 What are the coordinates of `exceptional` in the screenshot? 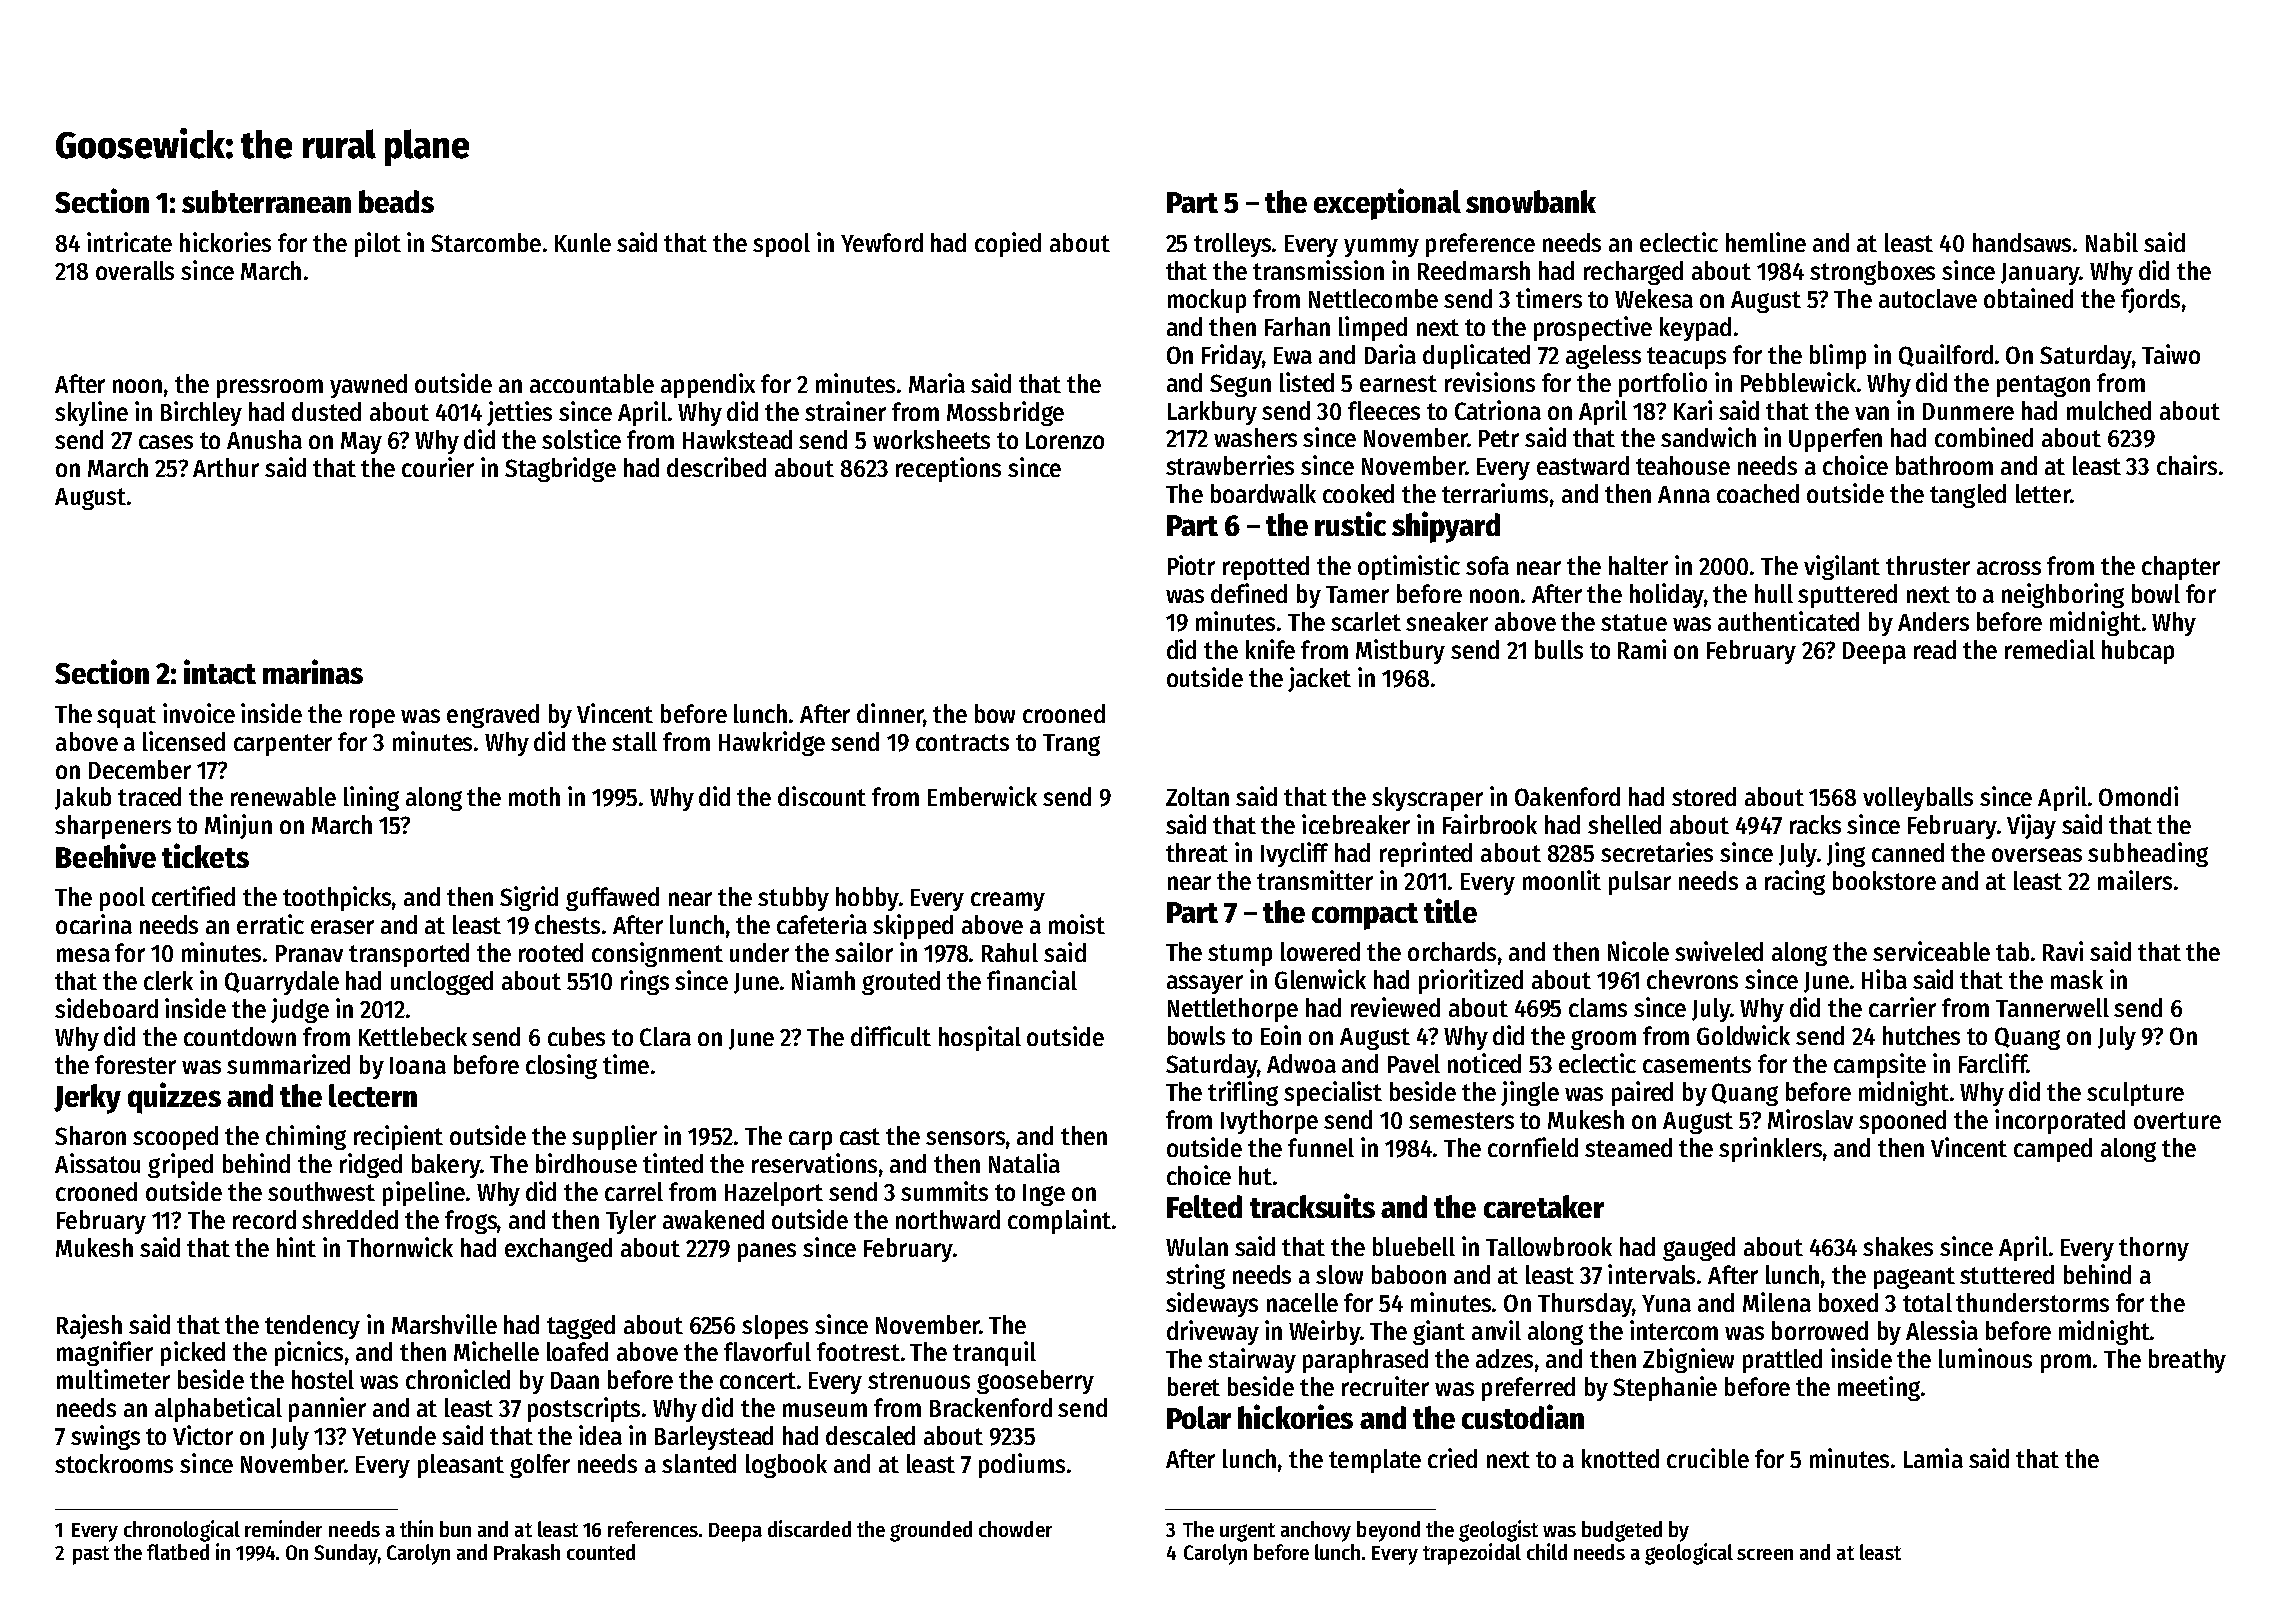 It's located at (1387, 204).
